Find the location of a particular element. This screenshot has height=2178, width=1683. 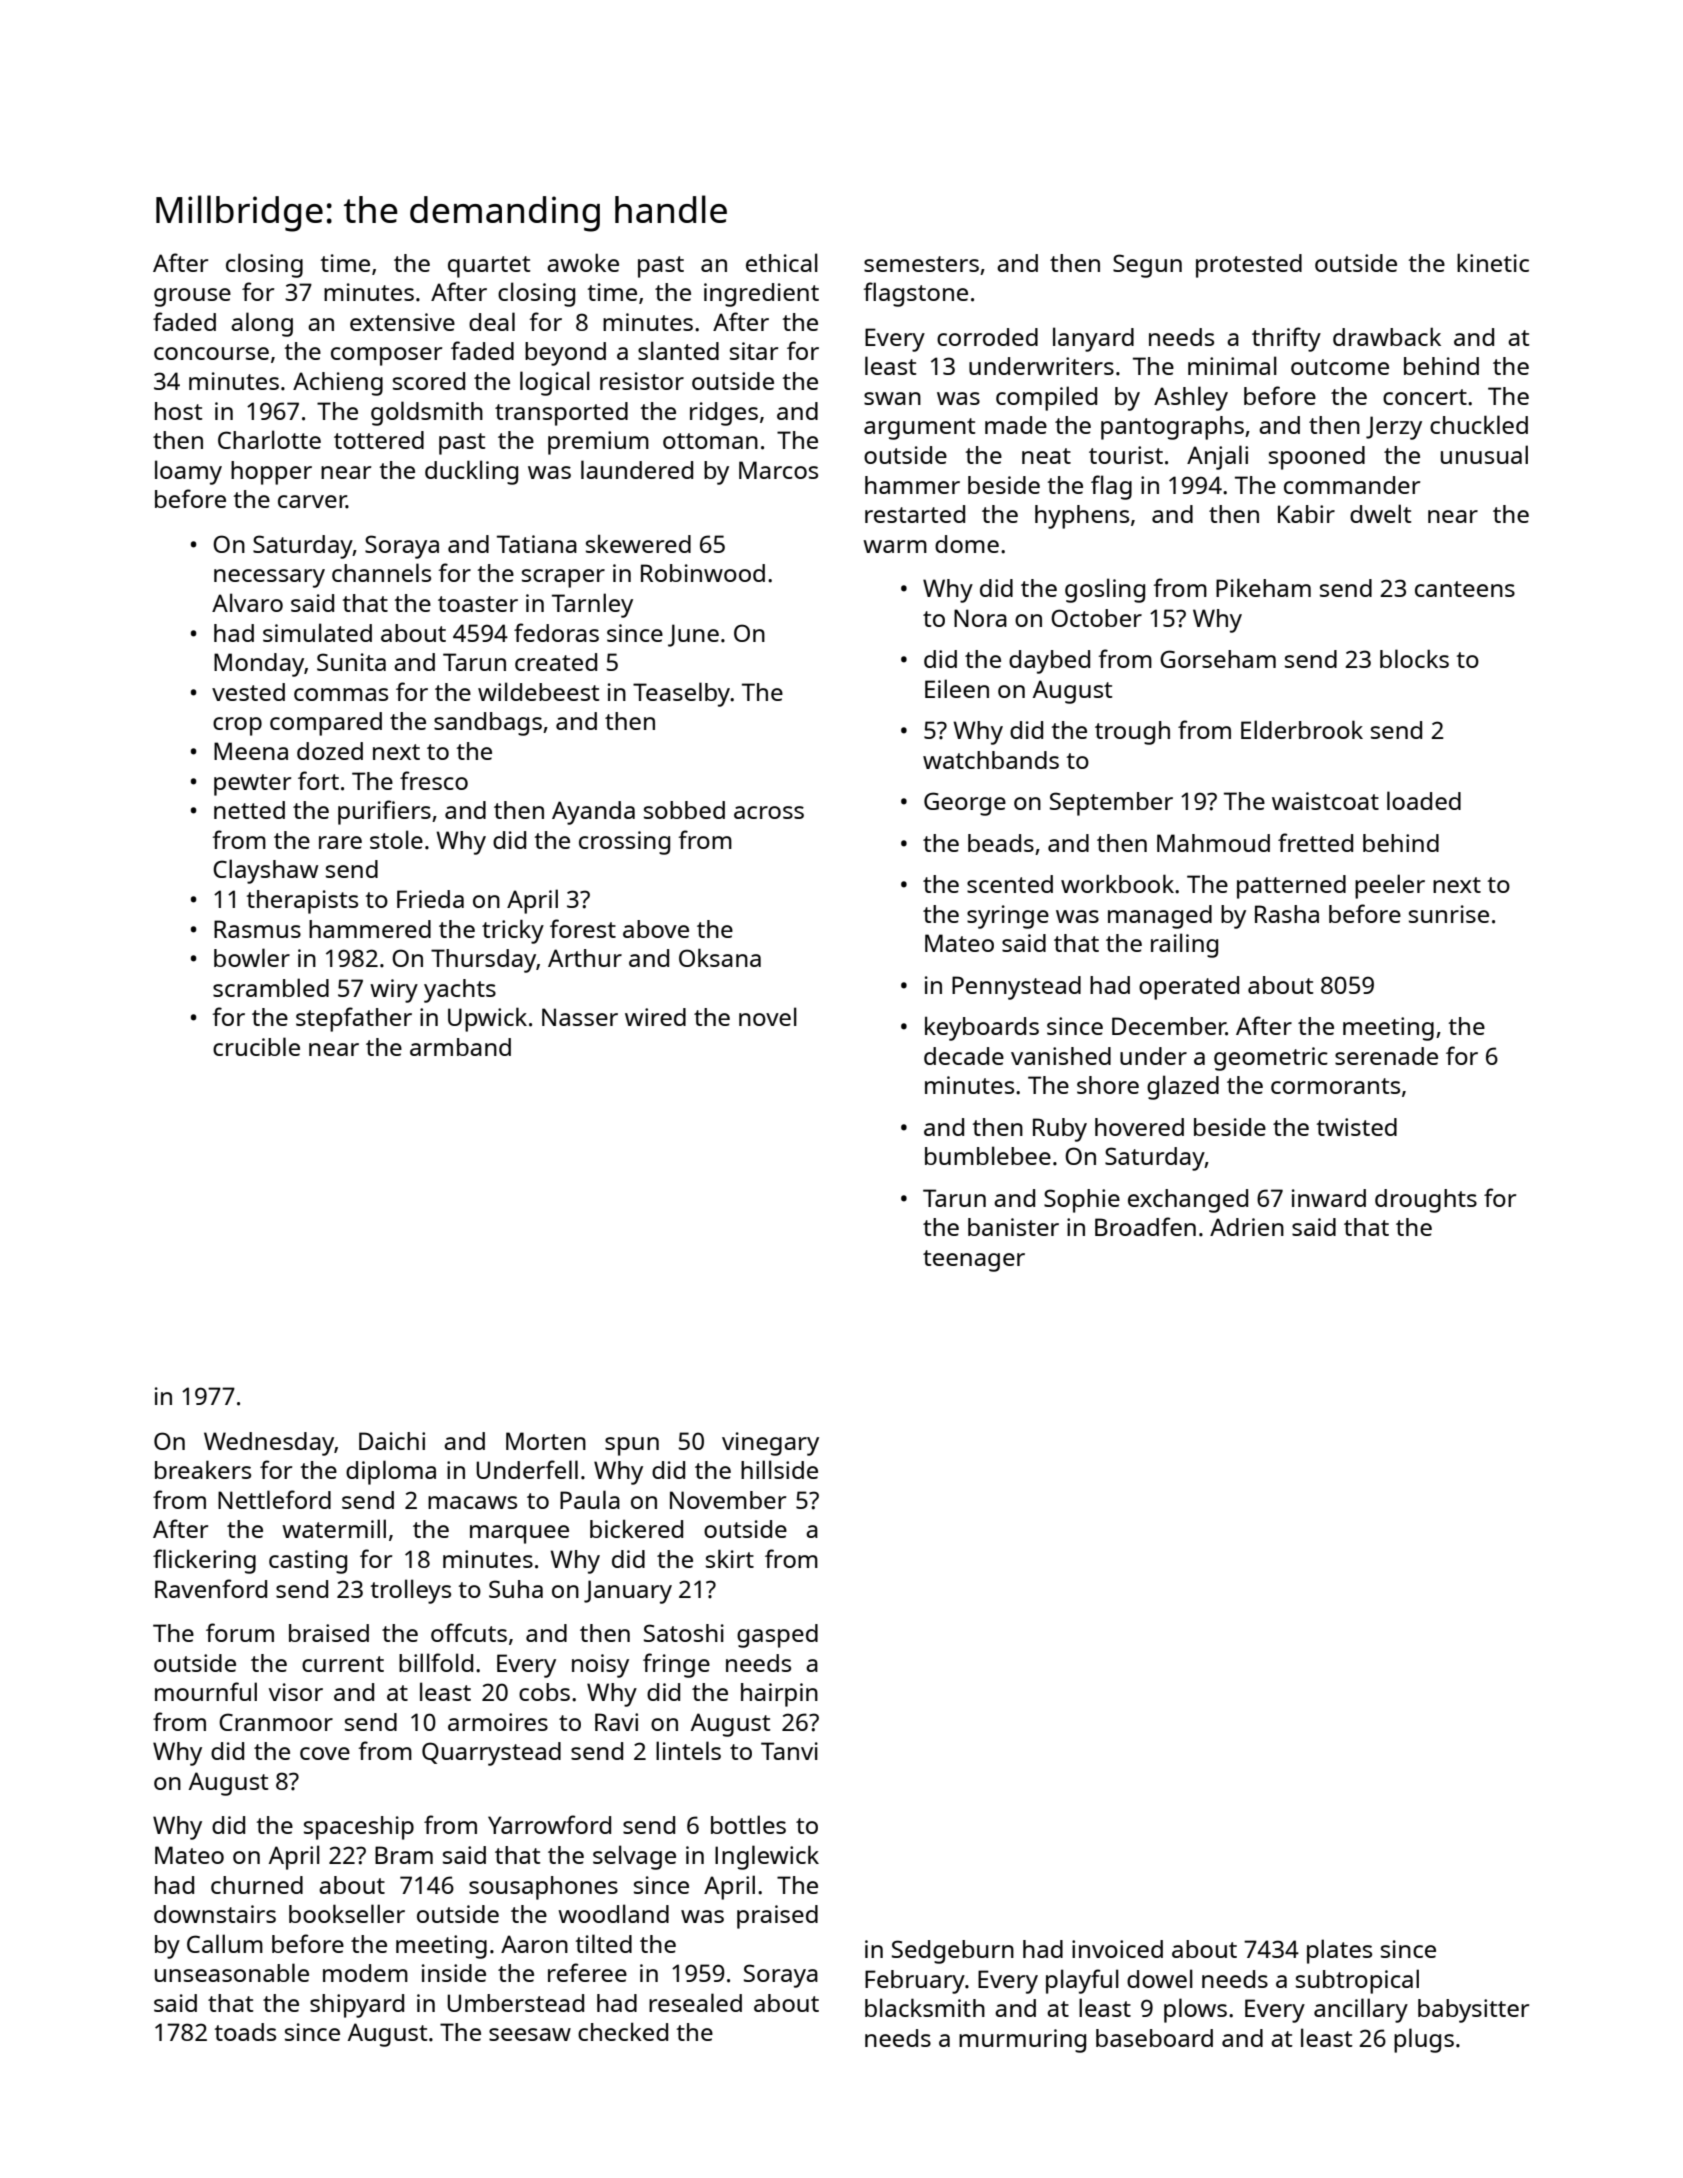

praised is located at coordinates (777, 1917).
